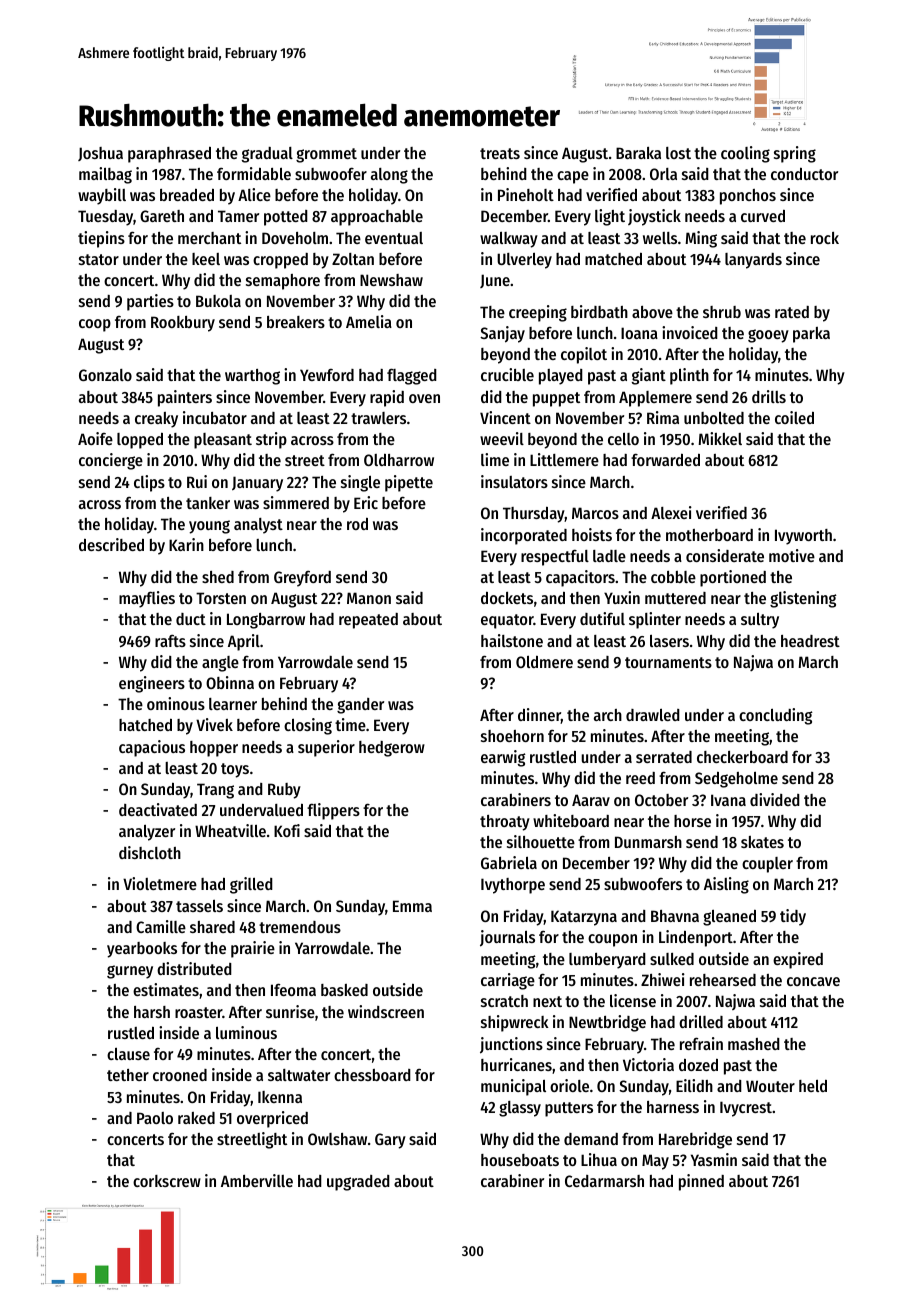  What do you see at coordinates (793, 917) in the screenshot?
I see `tidy` at bounding box center [793, 917].
